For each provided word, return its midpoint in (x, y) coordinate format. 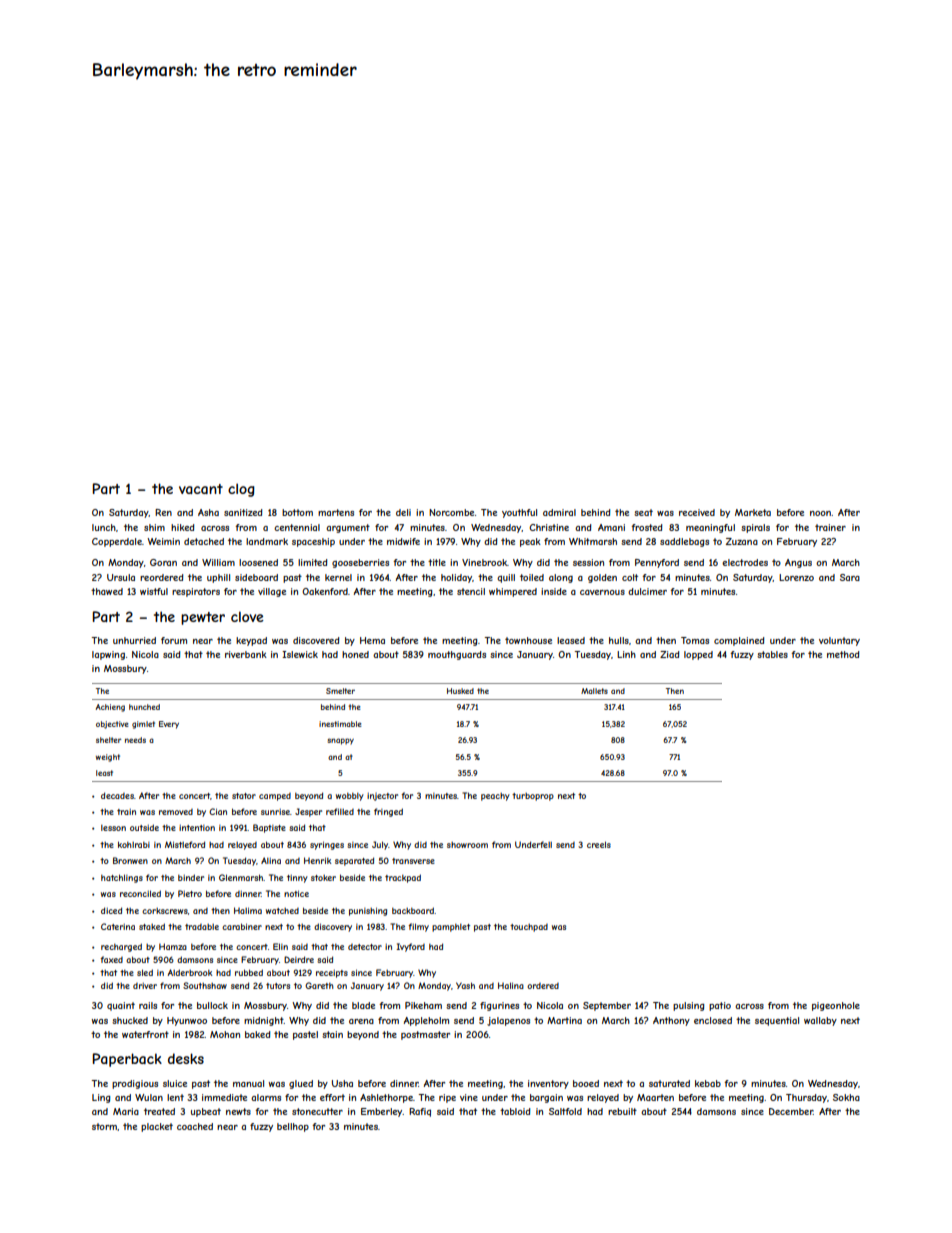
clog (241, 490)
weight (108, 758)
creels (599, 844)
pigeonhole (836, 1006)
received (697, 512)
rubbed (249, 972)
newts (238, 1111)
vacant (201, 489)
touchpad (529, 928)
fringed (388, 812)
